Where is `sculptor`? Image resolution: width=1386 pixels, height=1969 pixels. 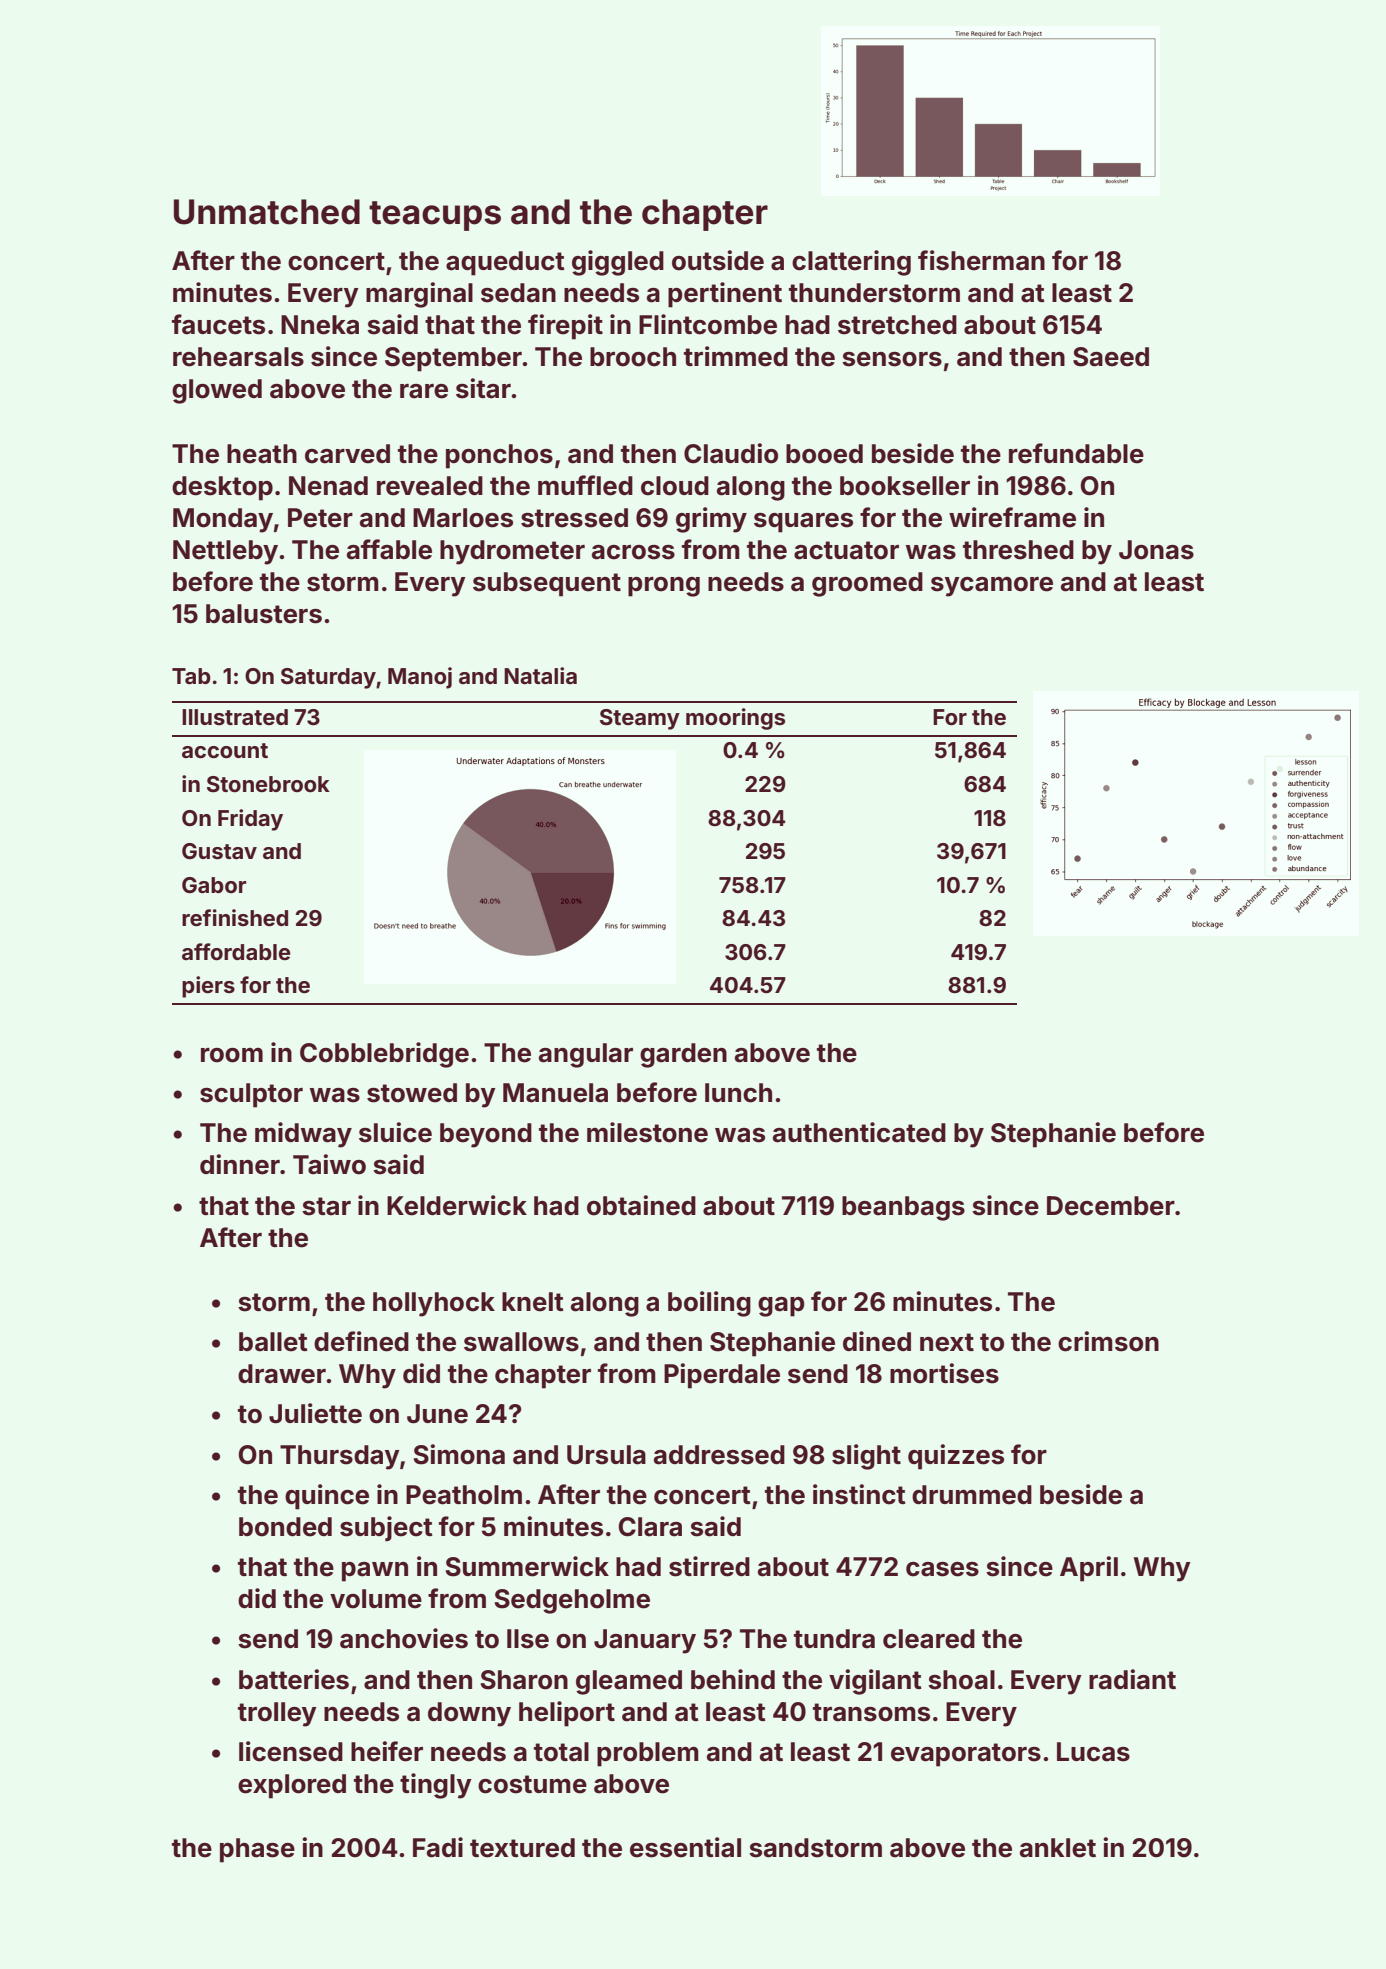 sculptor is located at coordinates (251, 1095).
